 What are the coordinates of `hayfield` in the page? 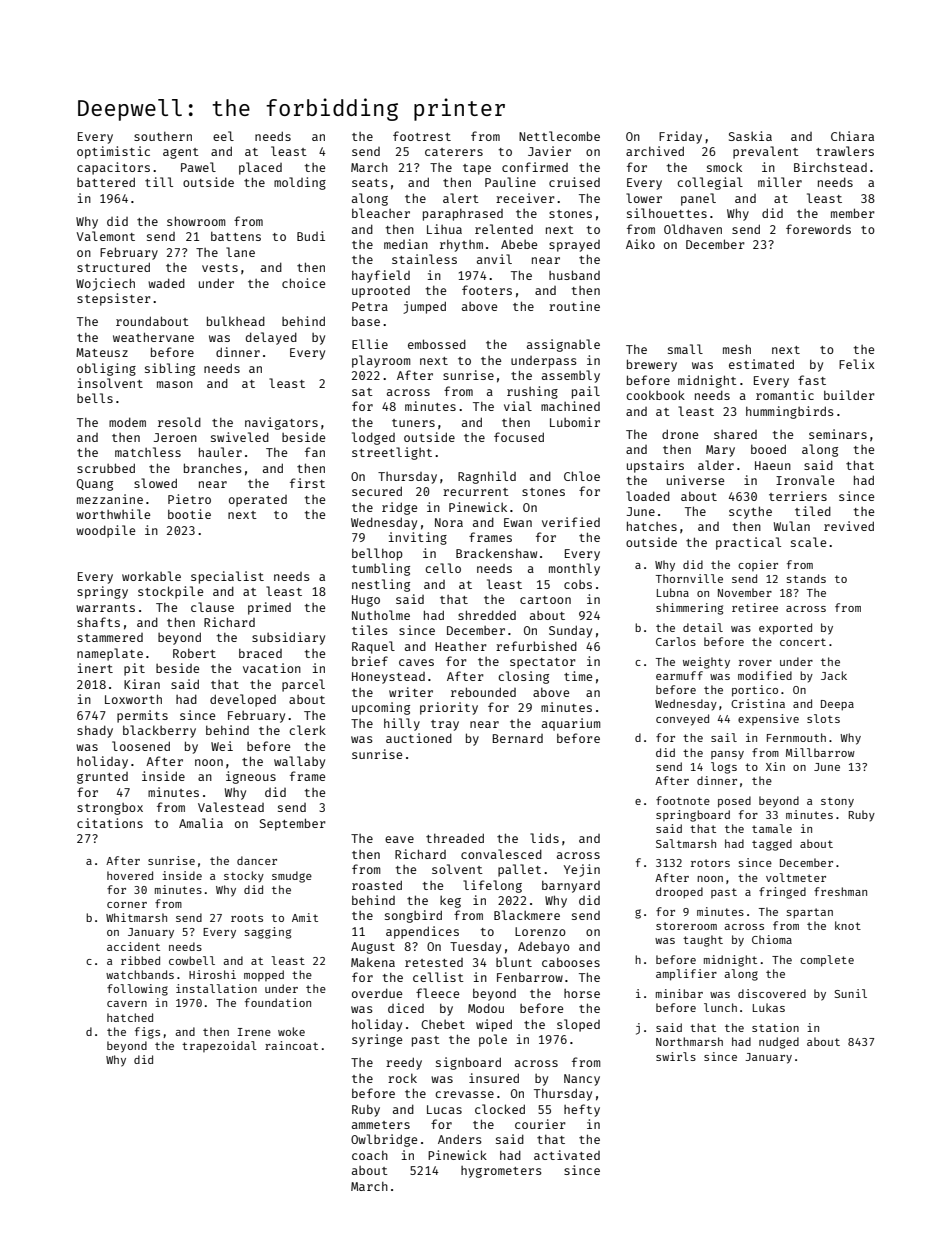 It's located at (381, 276).
